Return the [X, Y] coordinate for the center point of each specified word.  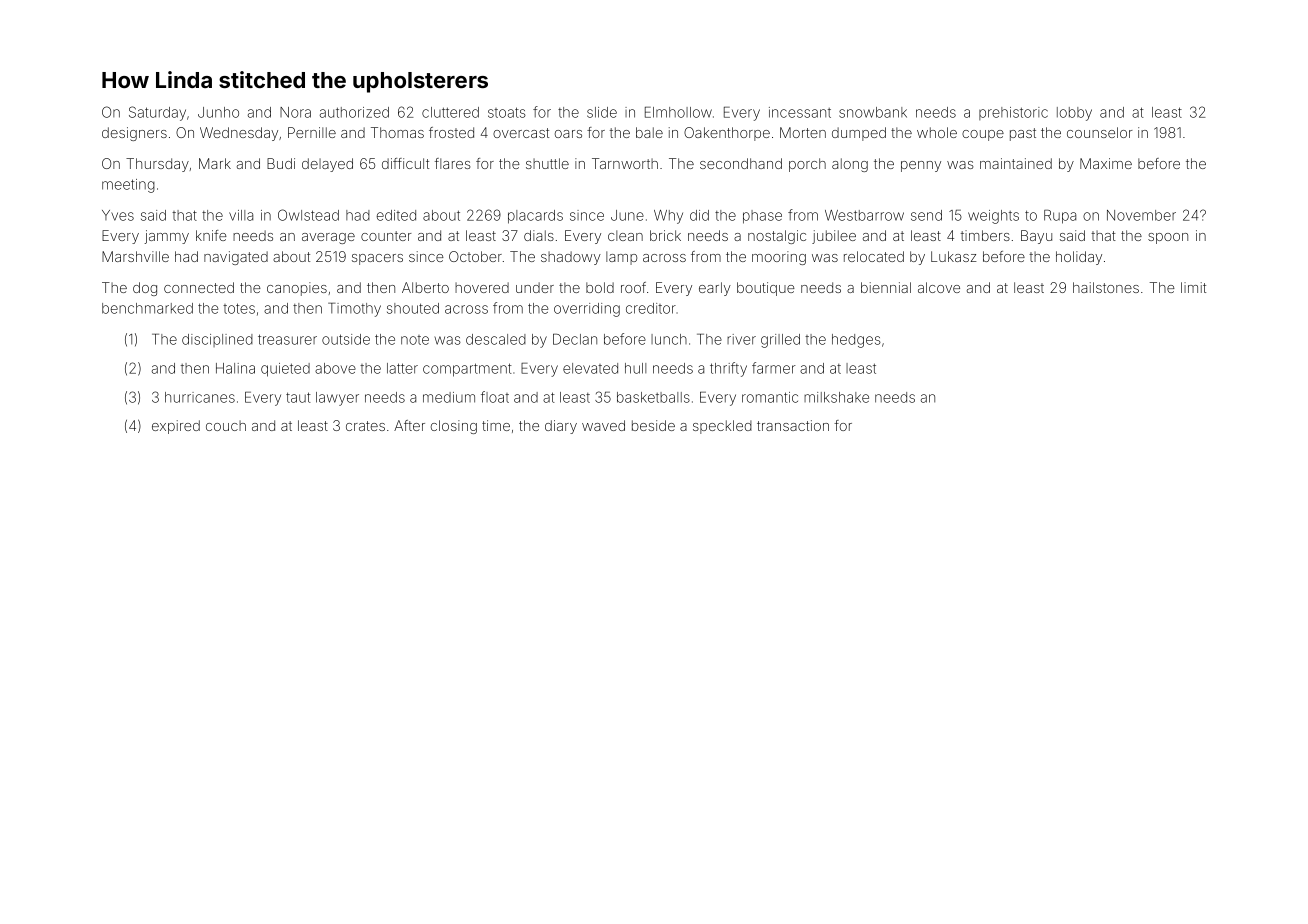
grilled [780, 341]
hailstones [1106, 287]
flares [453, 163]
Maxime [1106, 163]
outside [346, 339]
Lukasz [954, 256]
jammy [166, 237]
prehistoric [1013, 113]
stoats [507, 112]
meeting [128, 186]
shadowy [571, 258]
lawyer [337, 399]
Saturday [157, 113]
